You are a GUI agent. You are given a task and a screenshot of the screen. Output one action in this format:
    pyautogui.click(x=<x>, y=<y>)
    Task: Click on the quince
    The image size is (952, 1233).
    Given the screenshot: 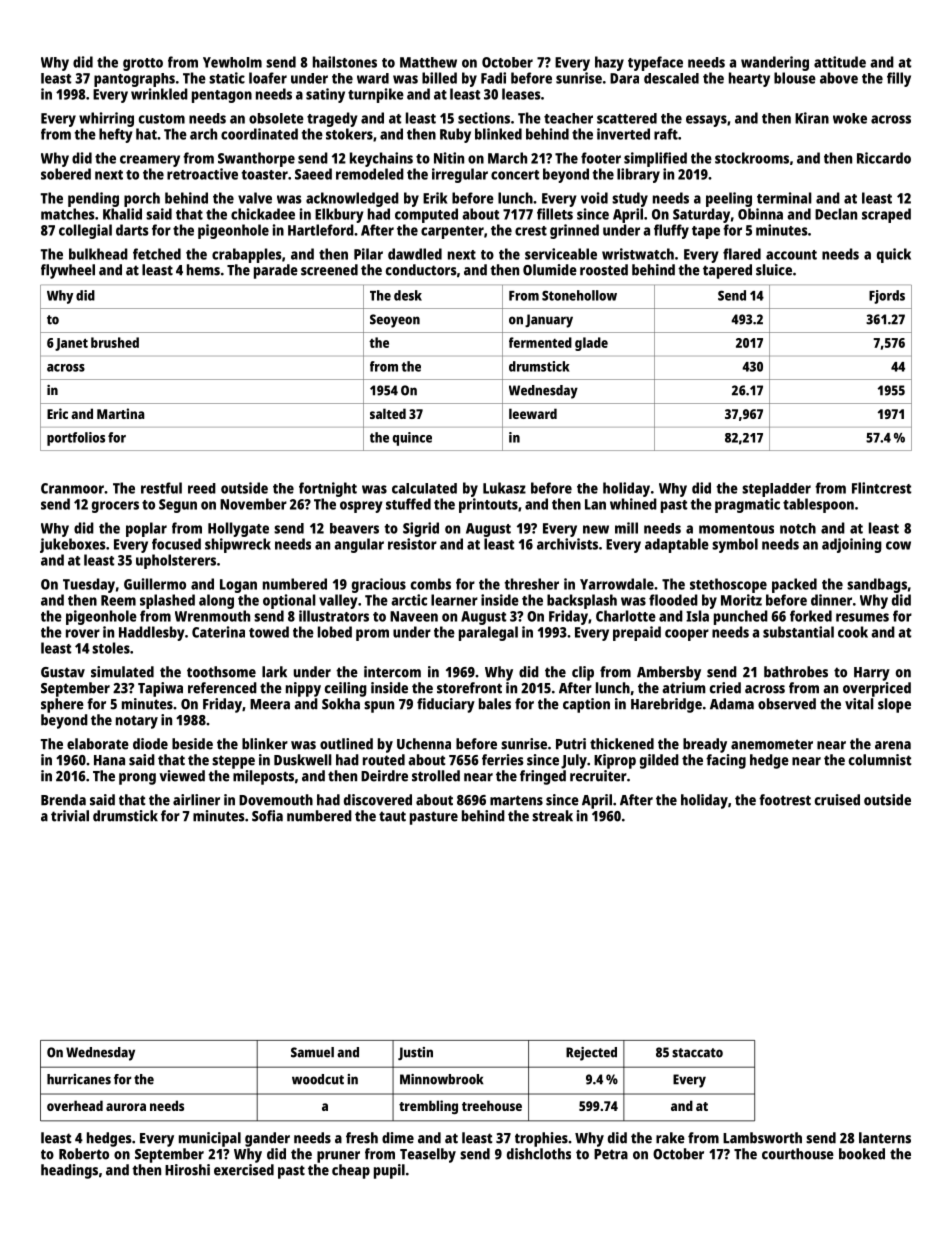 What is the action you would take?
    pyautogui.click(x=412, y=439)
